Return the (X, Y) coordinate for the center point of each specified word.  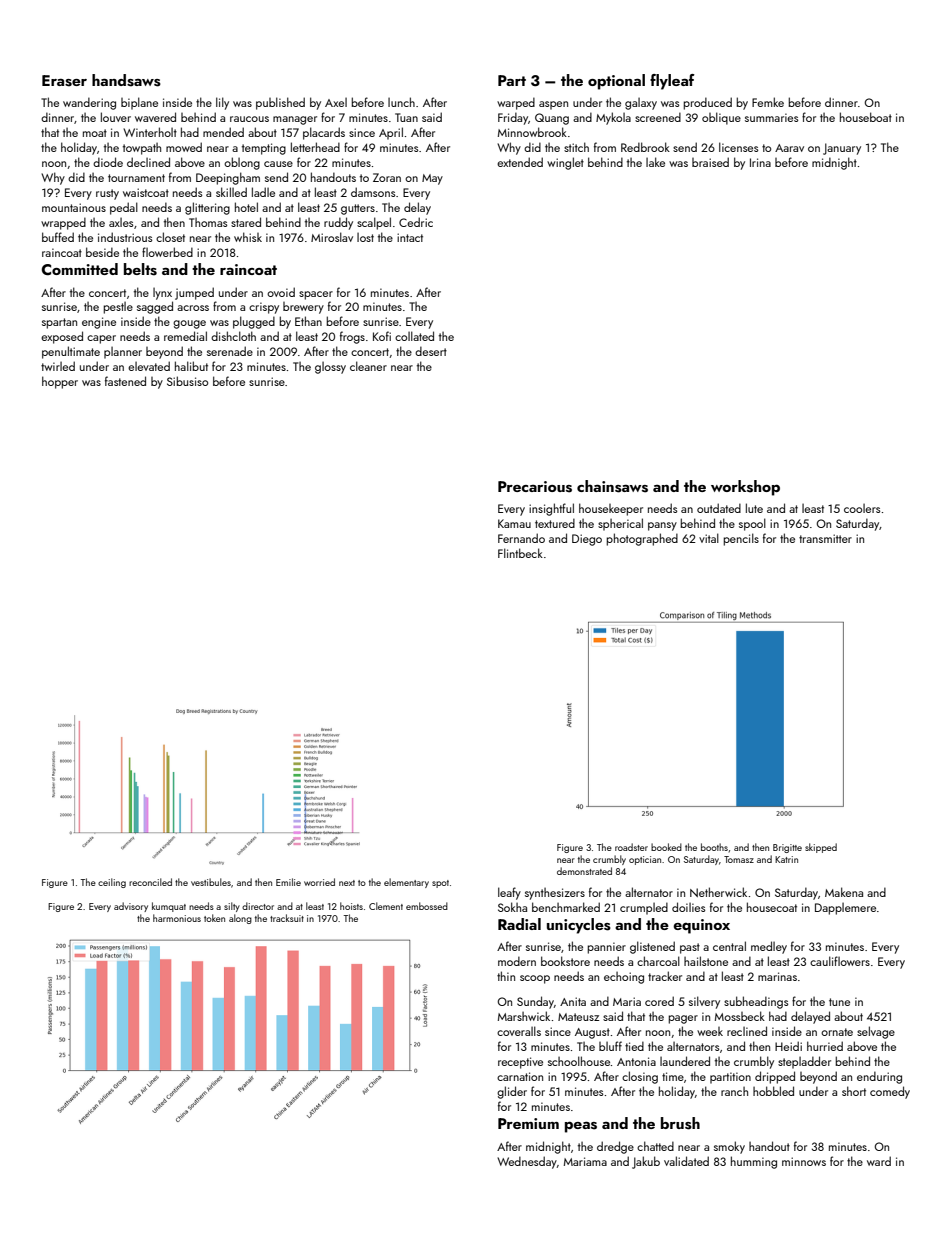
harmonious (177, 918)
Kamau (514, 523)
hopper (60, 382)
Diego (587, 540)
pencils (741, 539)
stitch (576, 147)
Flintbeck (520, 553)
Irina (760, 162)
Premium (528, 1123)
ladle (263, 192)
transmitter (825, 538)
